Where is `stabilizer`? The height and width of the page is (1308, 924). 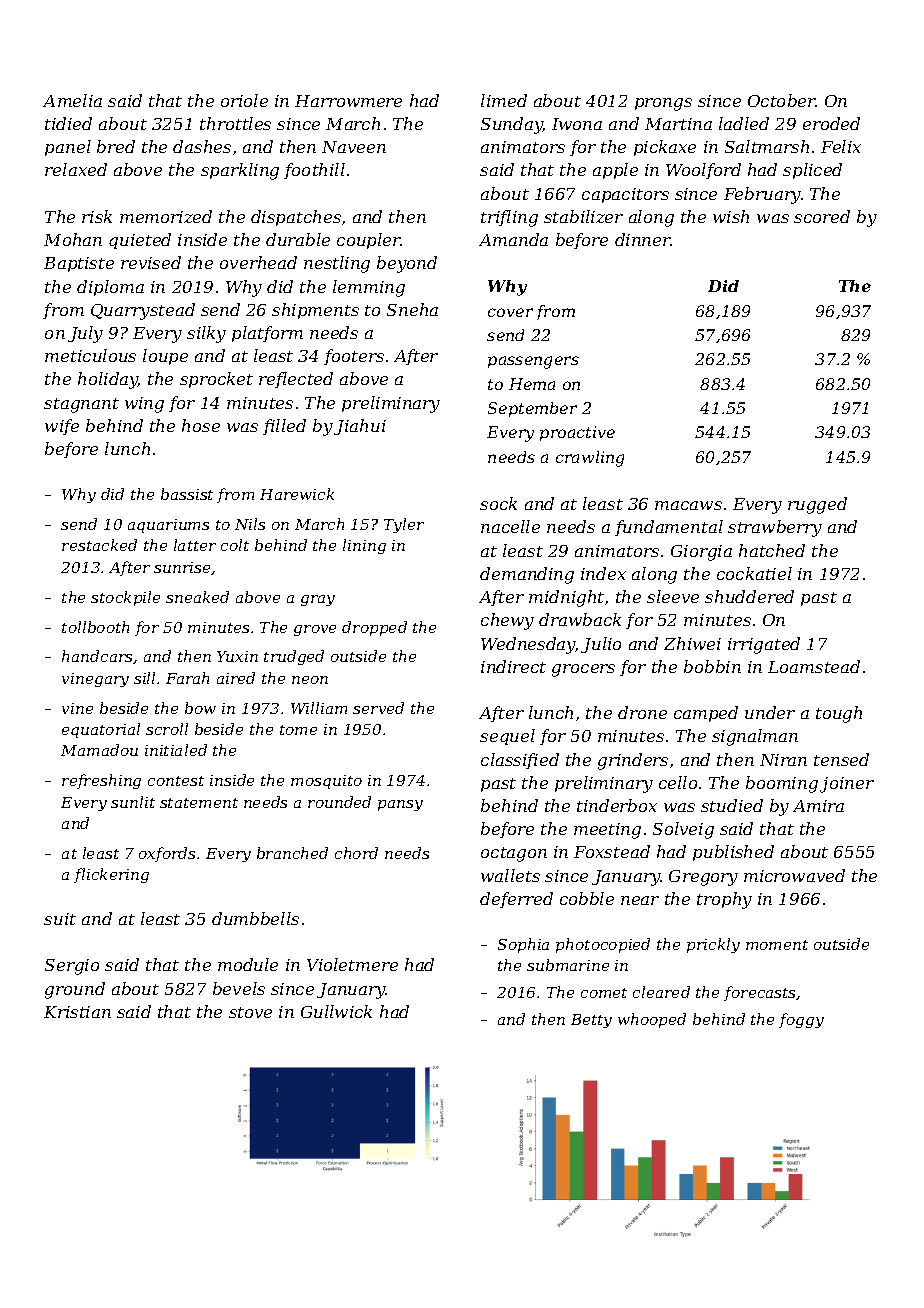 stabilizer is located at coordinates (583, 216).
